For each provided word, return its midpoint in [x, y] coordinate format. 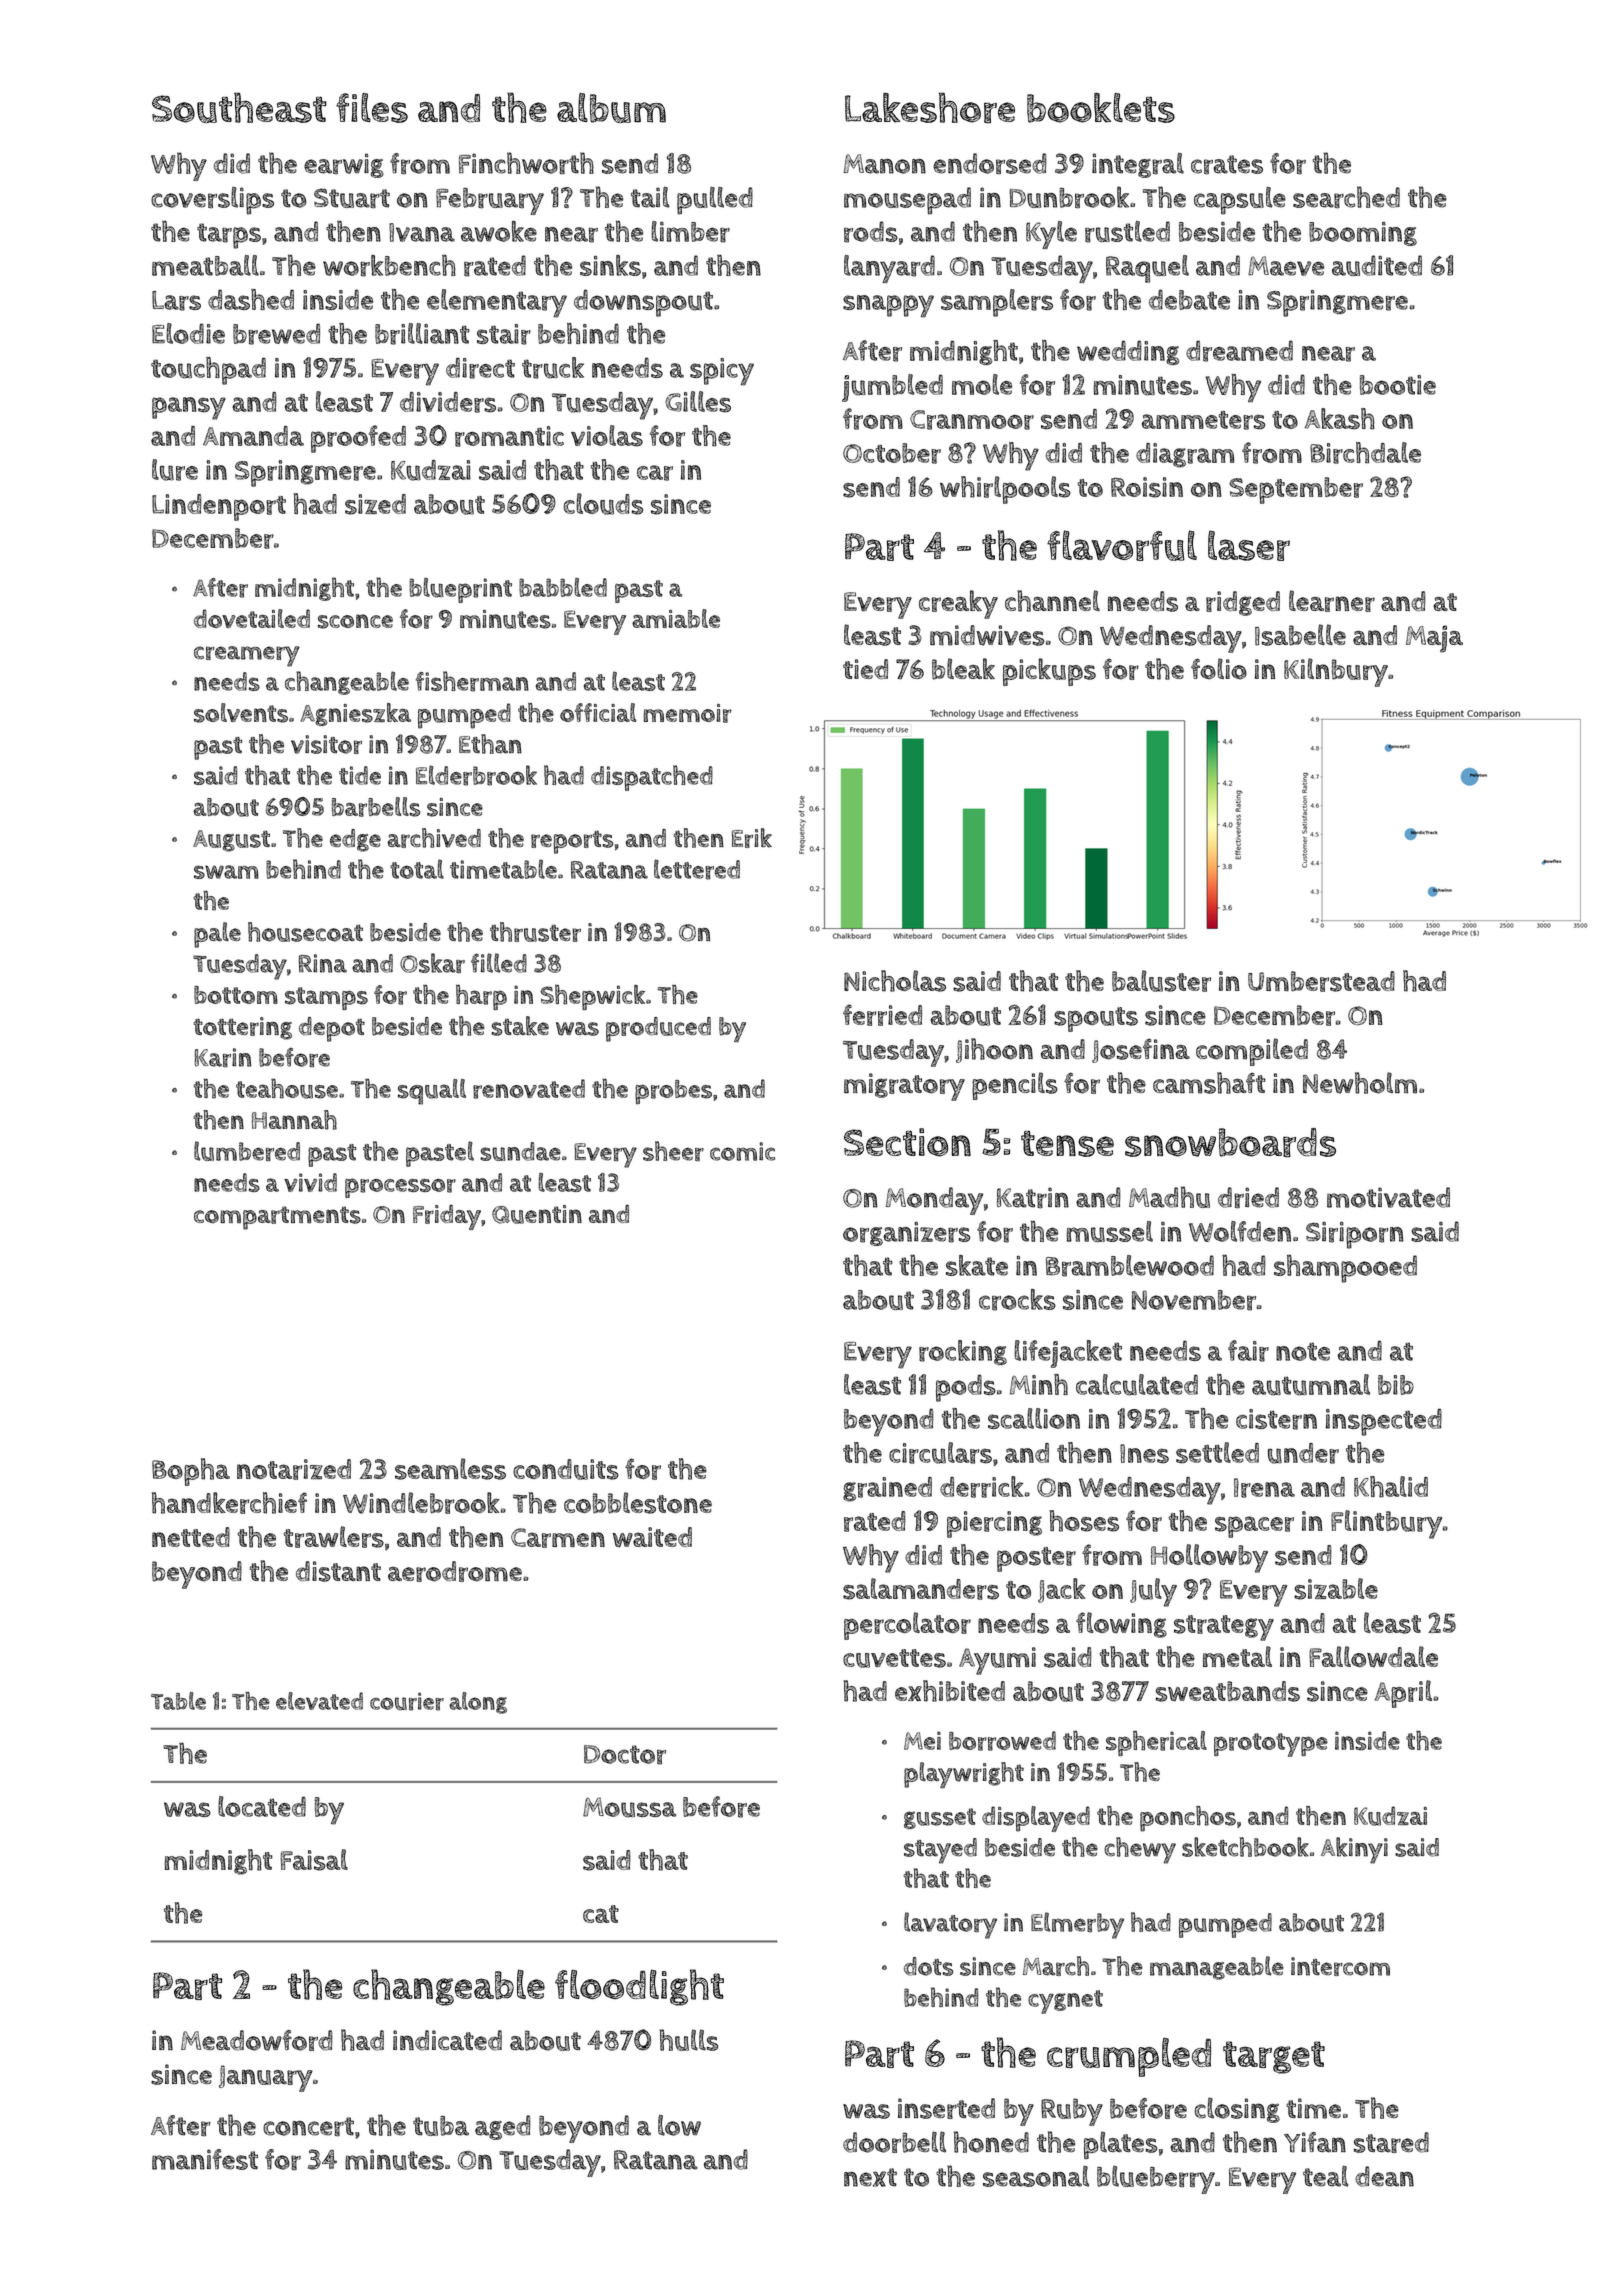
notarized [294, 1469]
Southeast [239, 107]
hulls [688, 2040]
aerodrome [455, 1571]
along [478, 1703]
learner [1332, 601]
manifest [205, 2159]
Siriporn [1355, 1235]
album [611, 108]
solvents [241, 713]
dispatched [652, 778]
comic [742, 1151]
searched [1346, 197]
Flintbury [1386, 1524]
